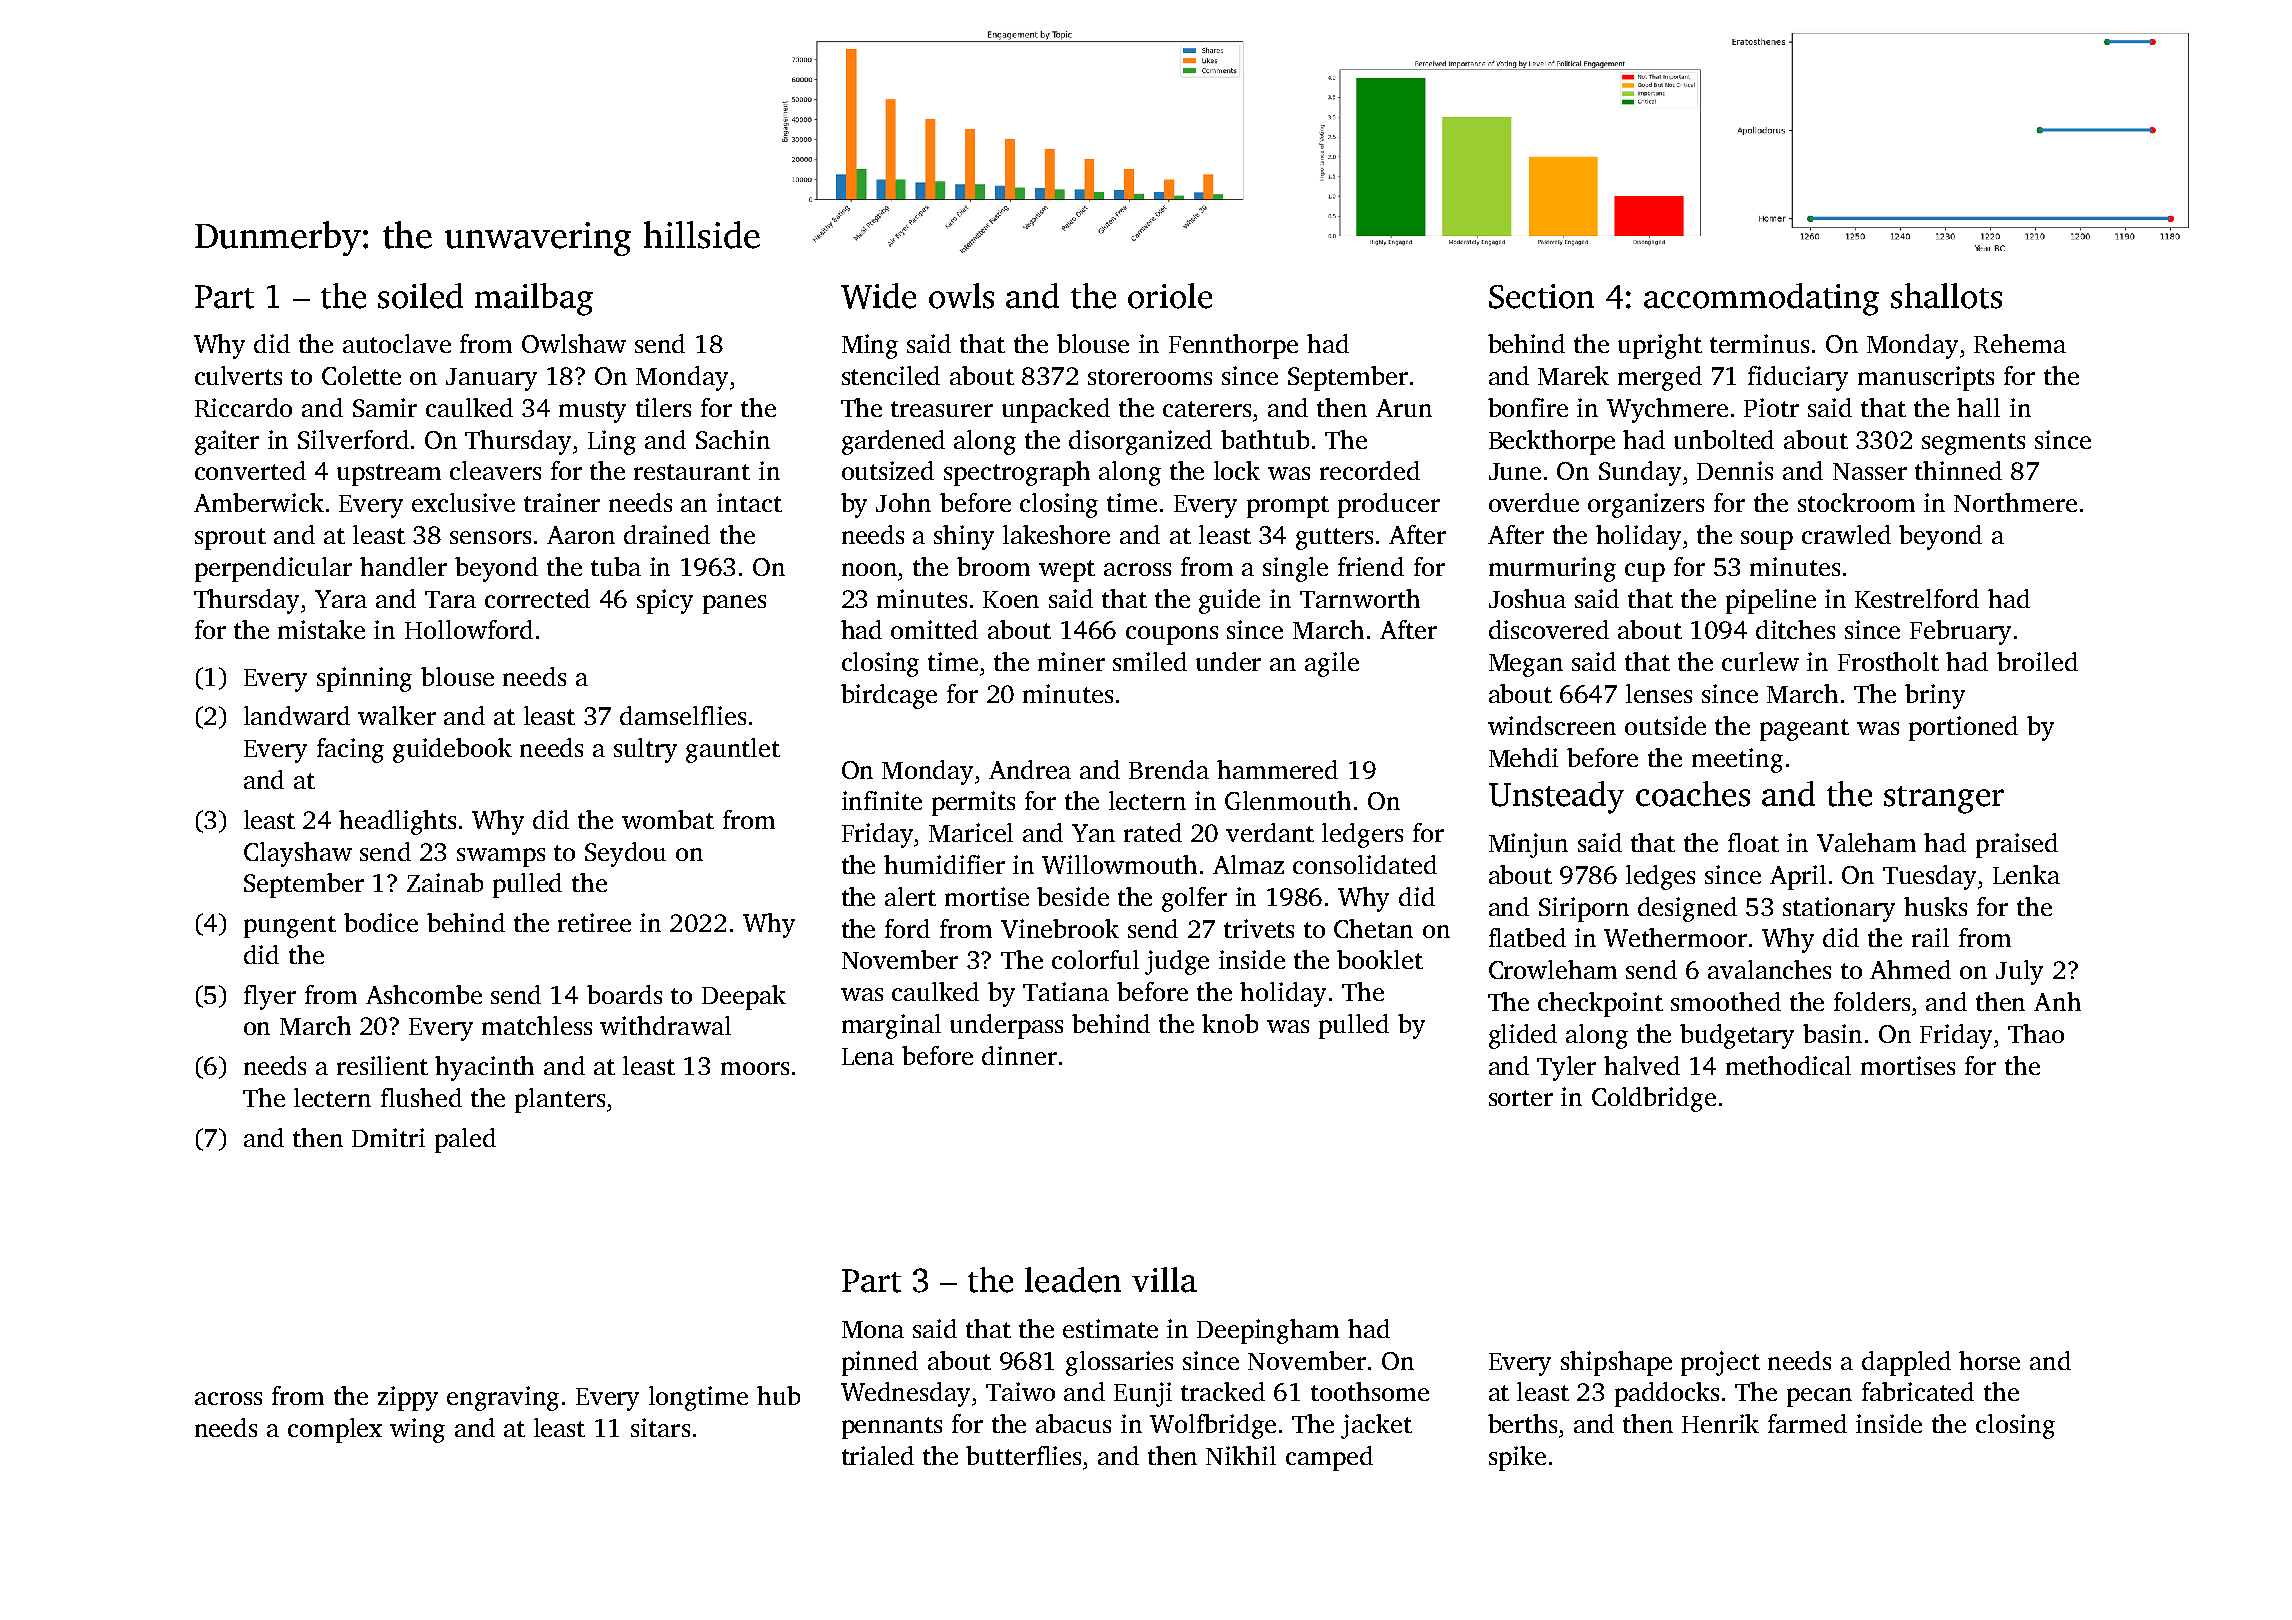  I want to click on Dennis, so click(1735, 470).
